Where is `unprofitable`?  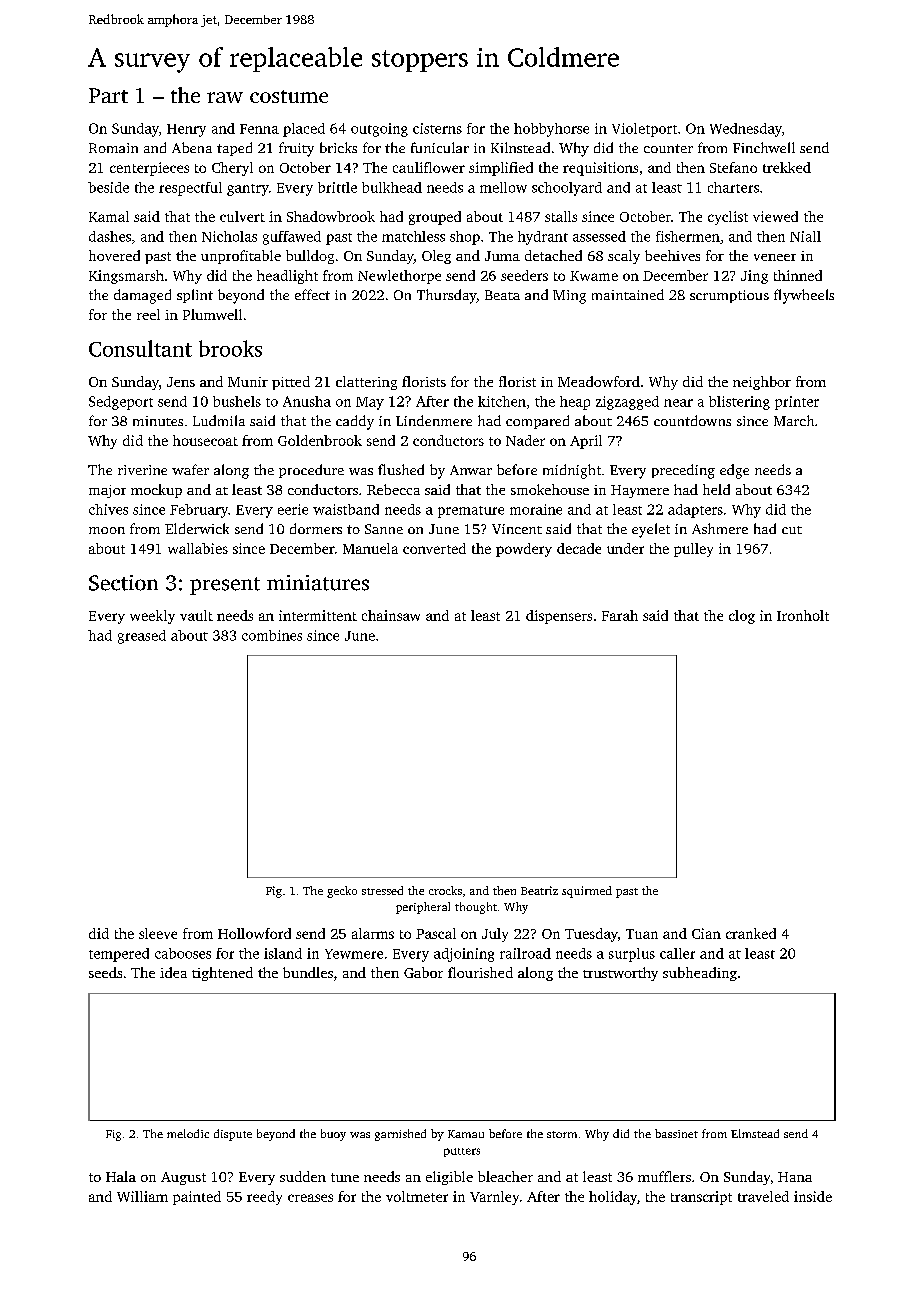
unprofitable is located at coordinates (241, 257).
